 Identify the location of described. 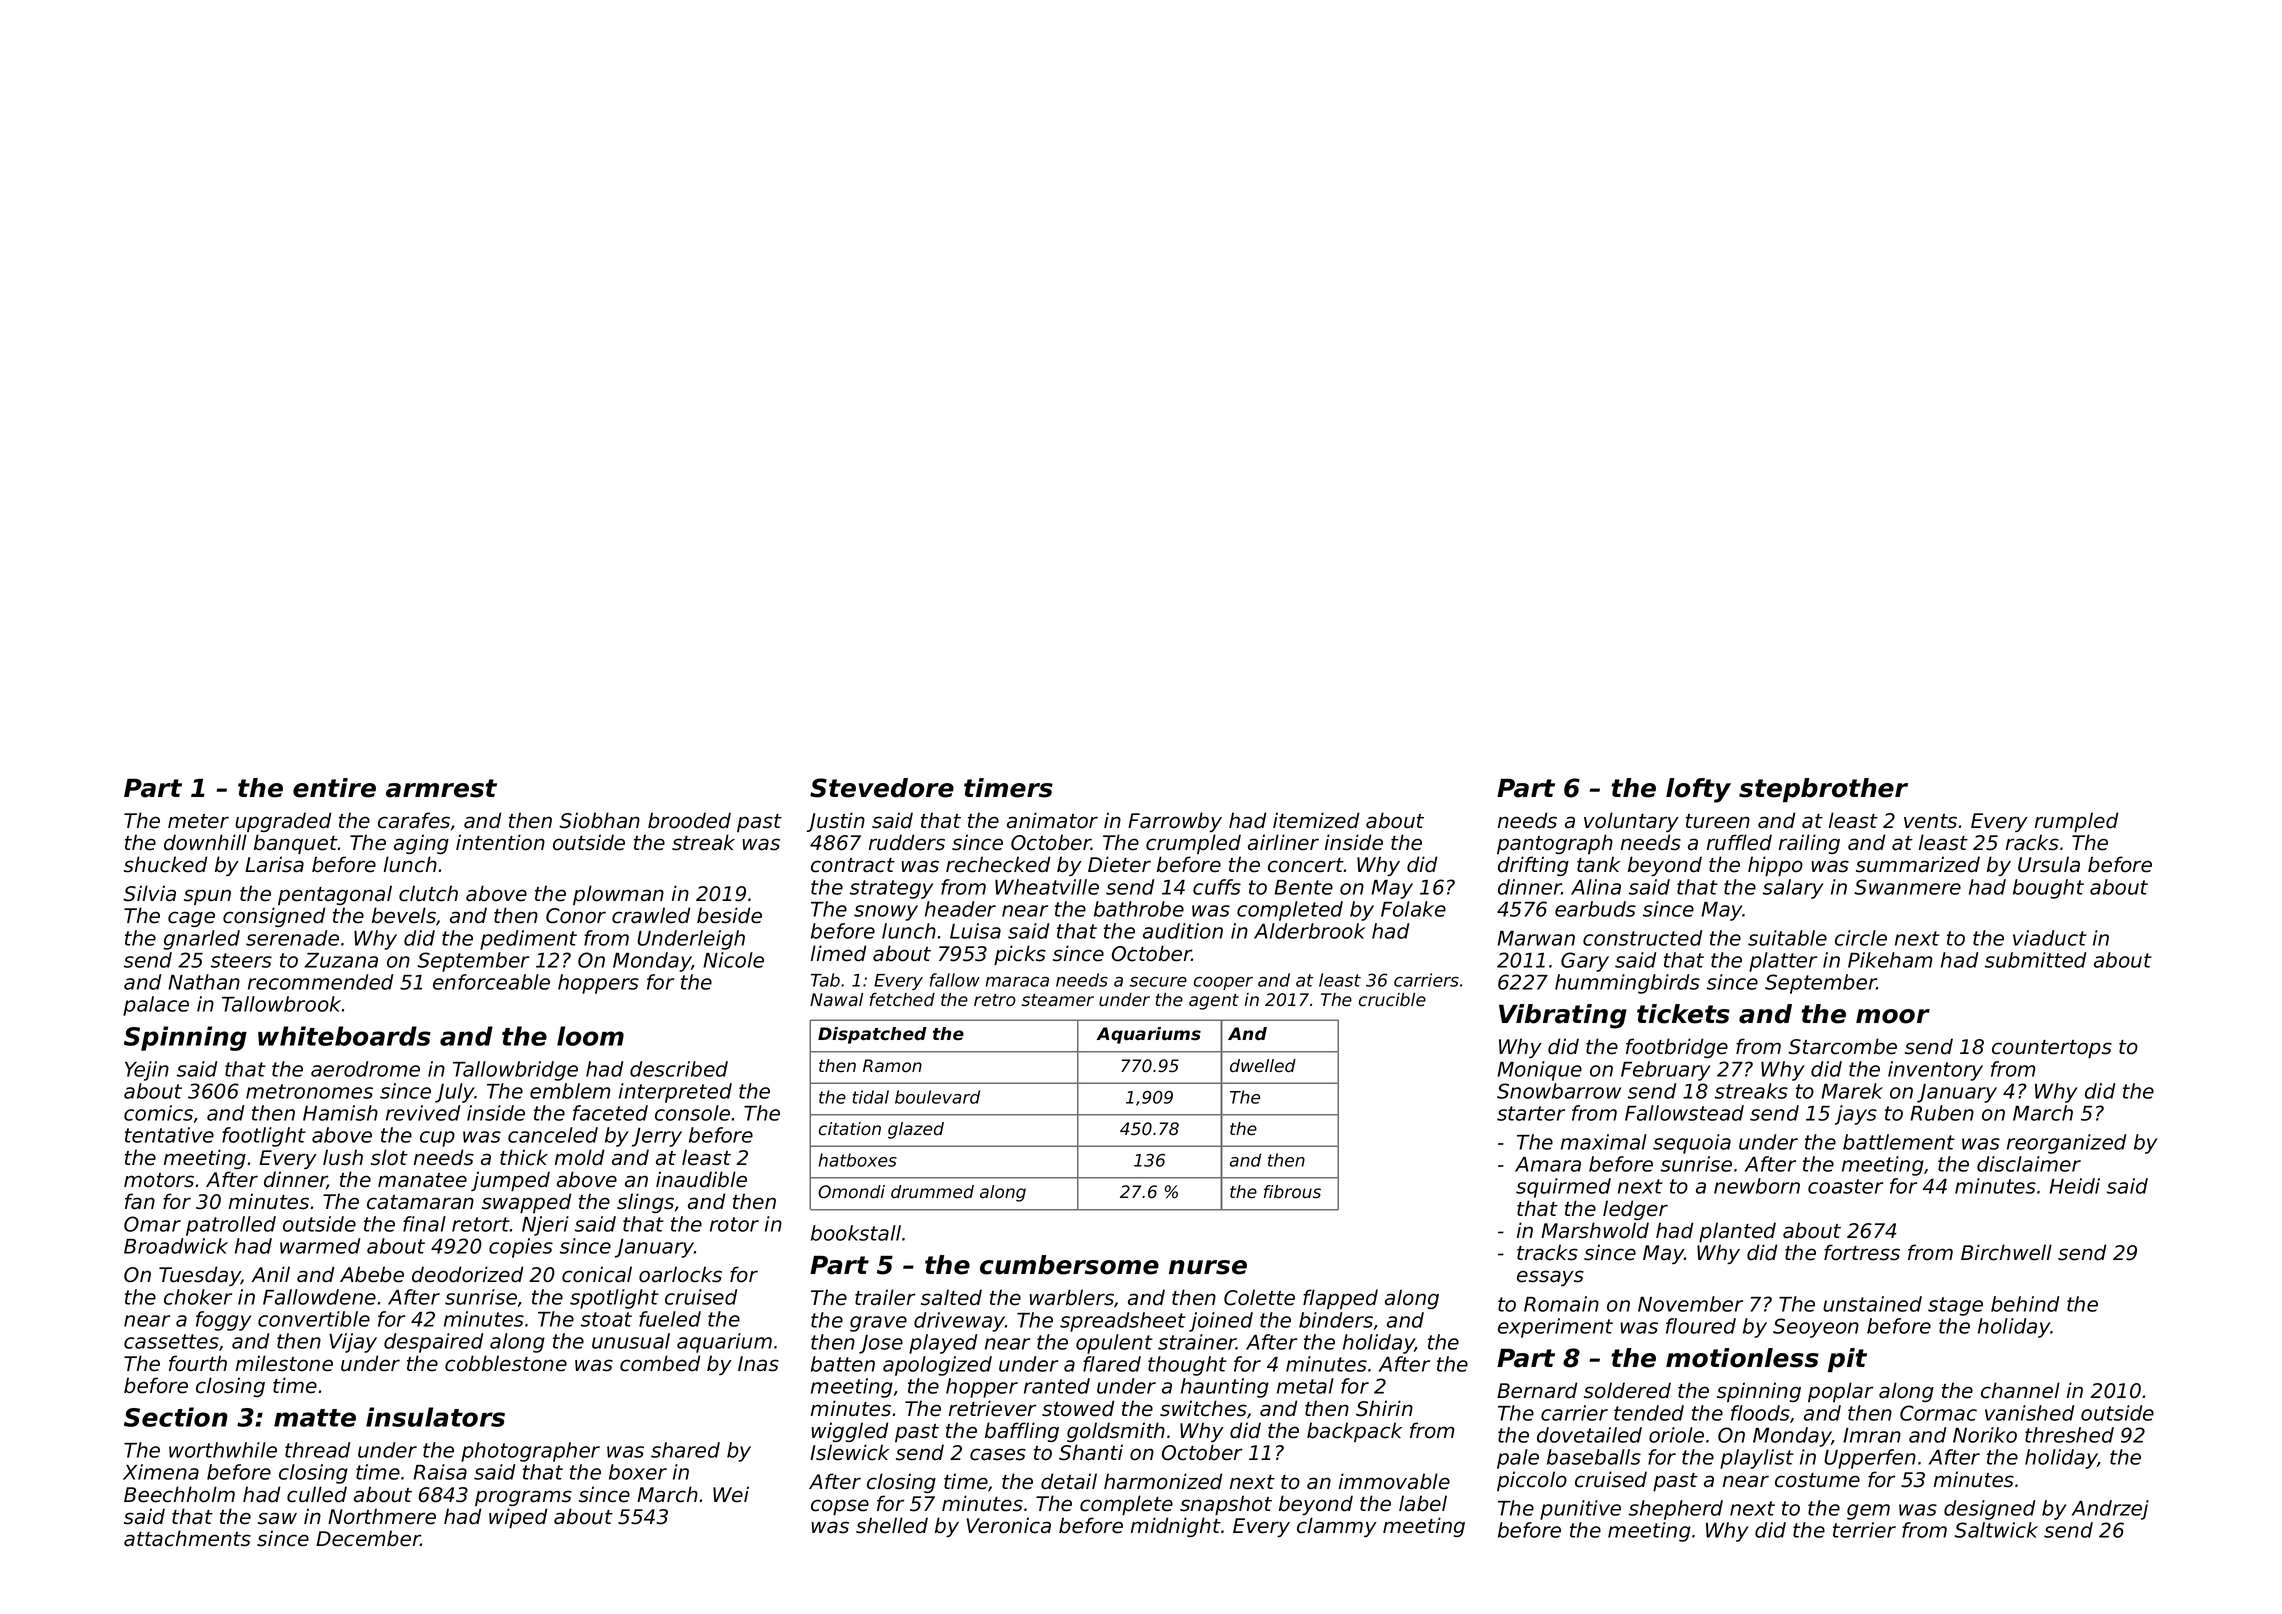
(679, 1069).
